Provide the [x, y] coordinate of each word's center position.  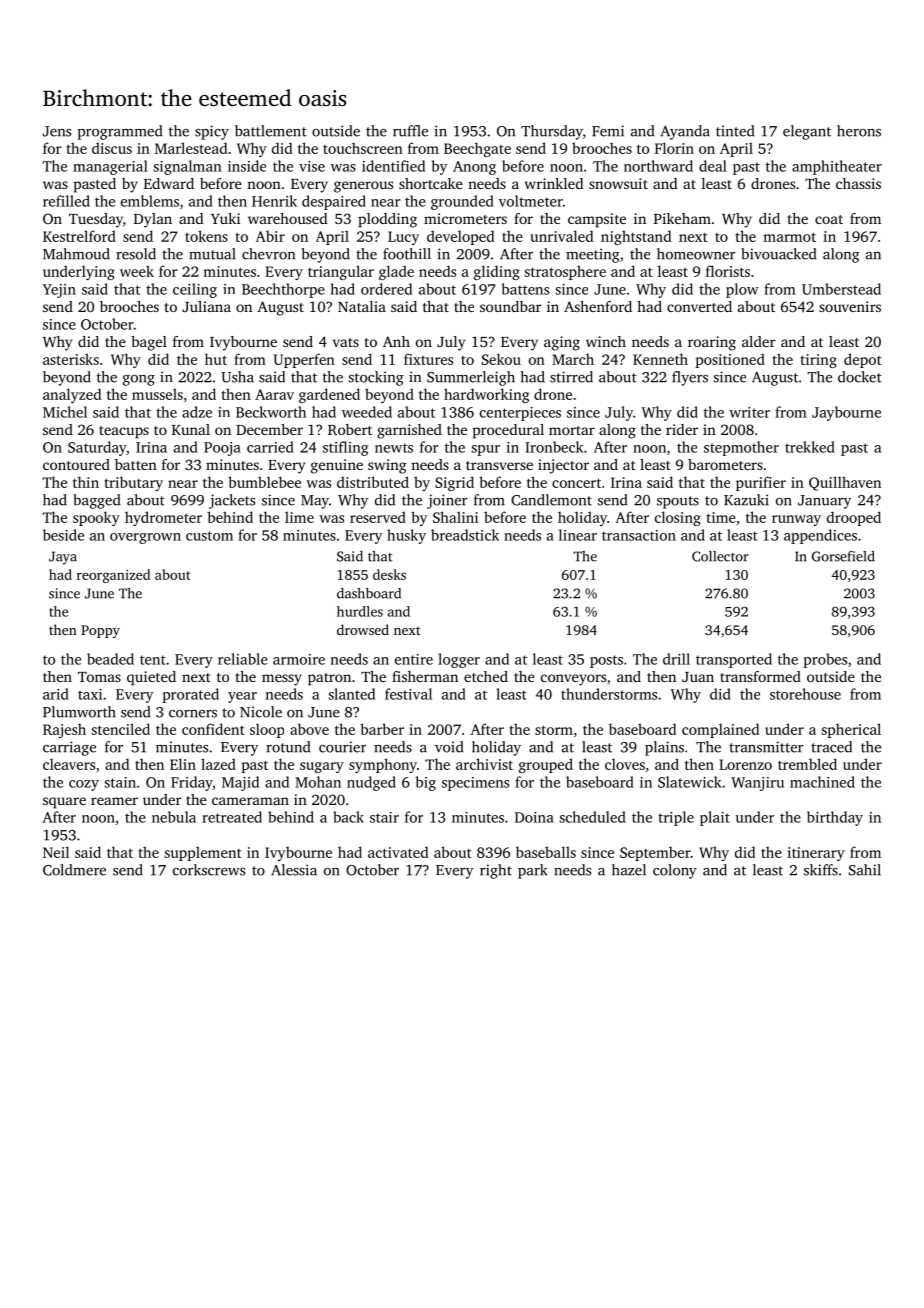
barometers [725, 464]
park [533, 871]
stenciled [121, 729]
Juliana [206, 306]
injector [563, 466]
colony [675, 871]
